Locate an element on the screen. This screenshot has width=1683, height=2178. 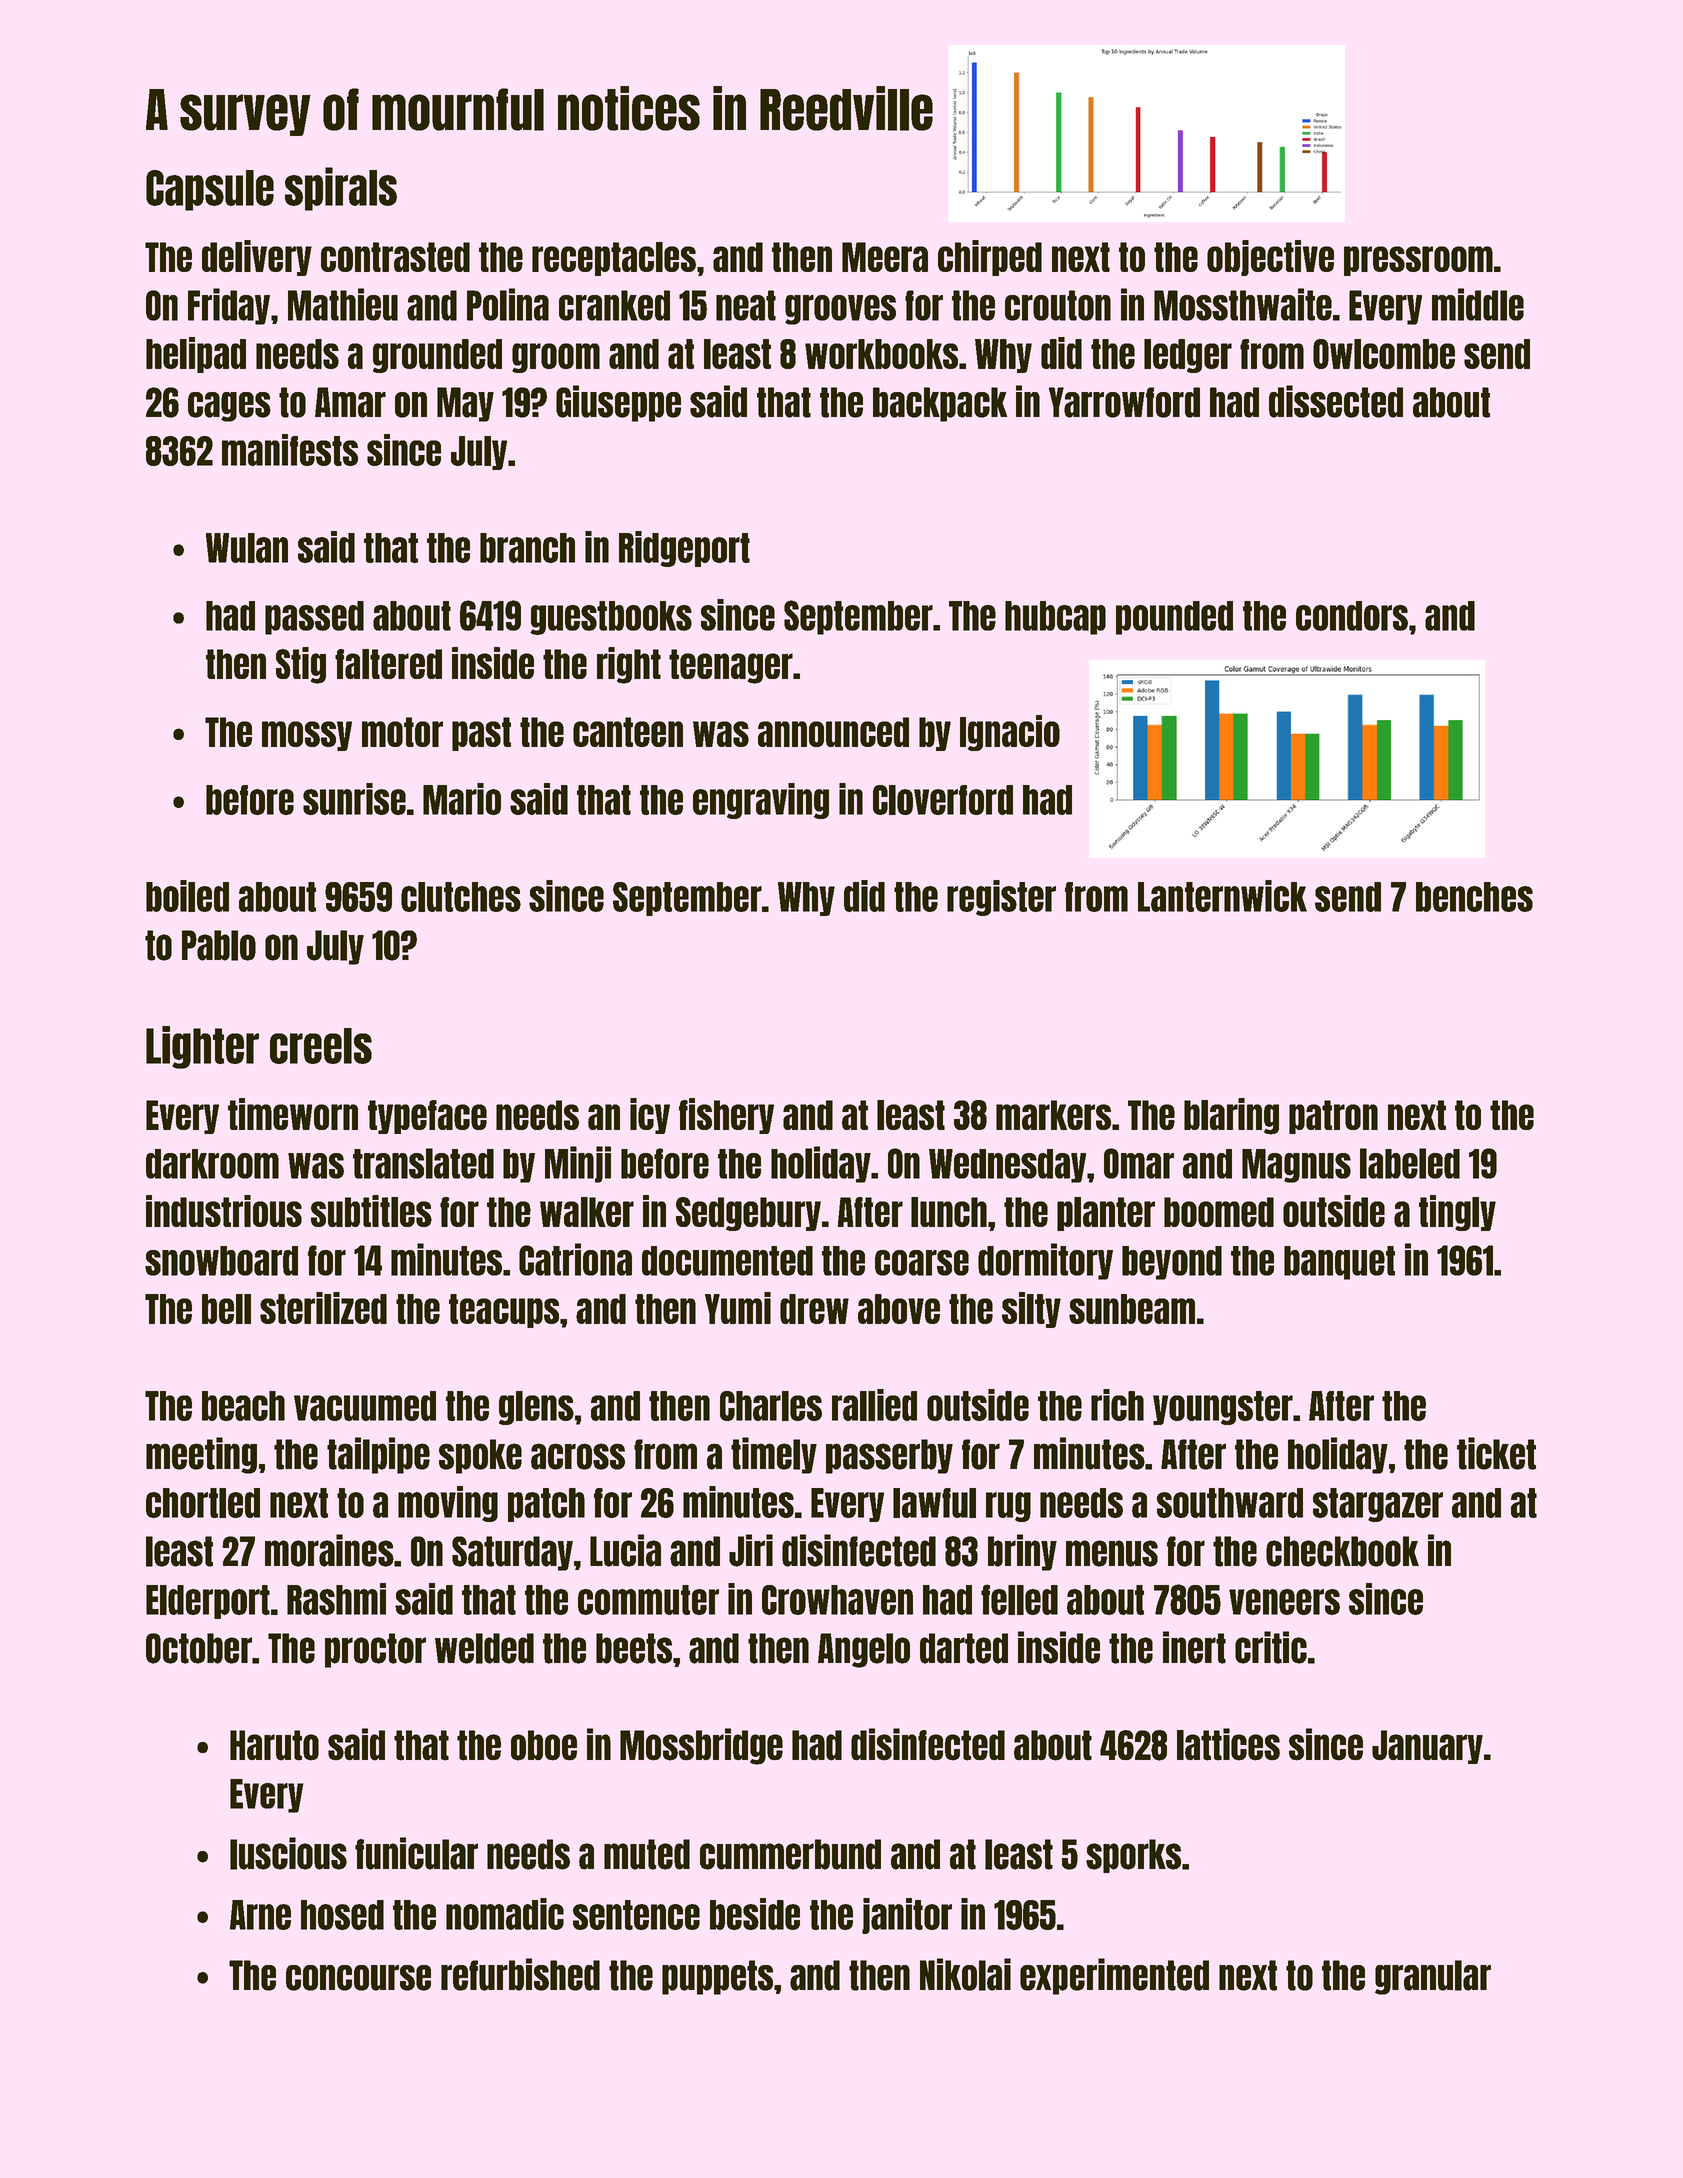
beach is located at coordinates (243, 1406).
